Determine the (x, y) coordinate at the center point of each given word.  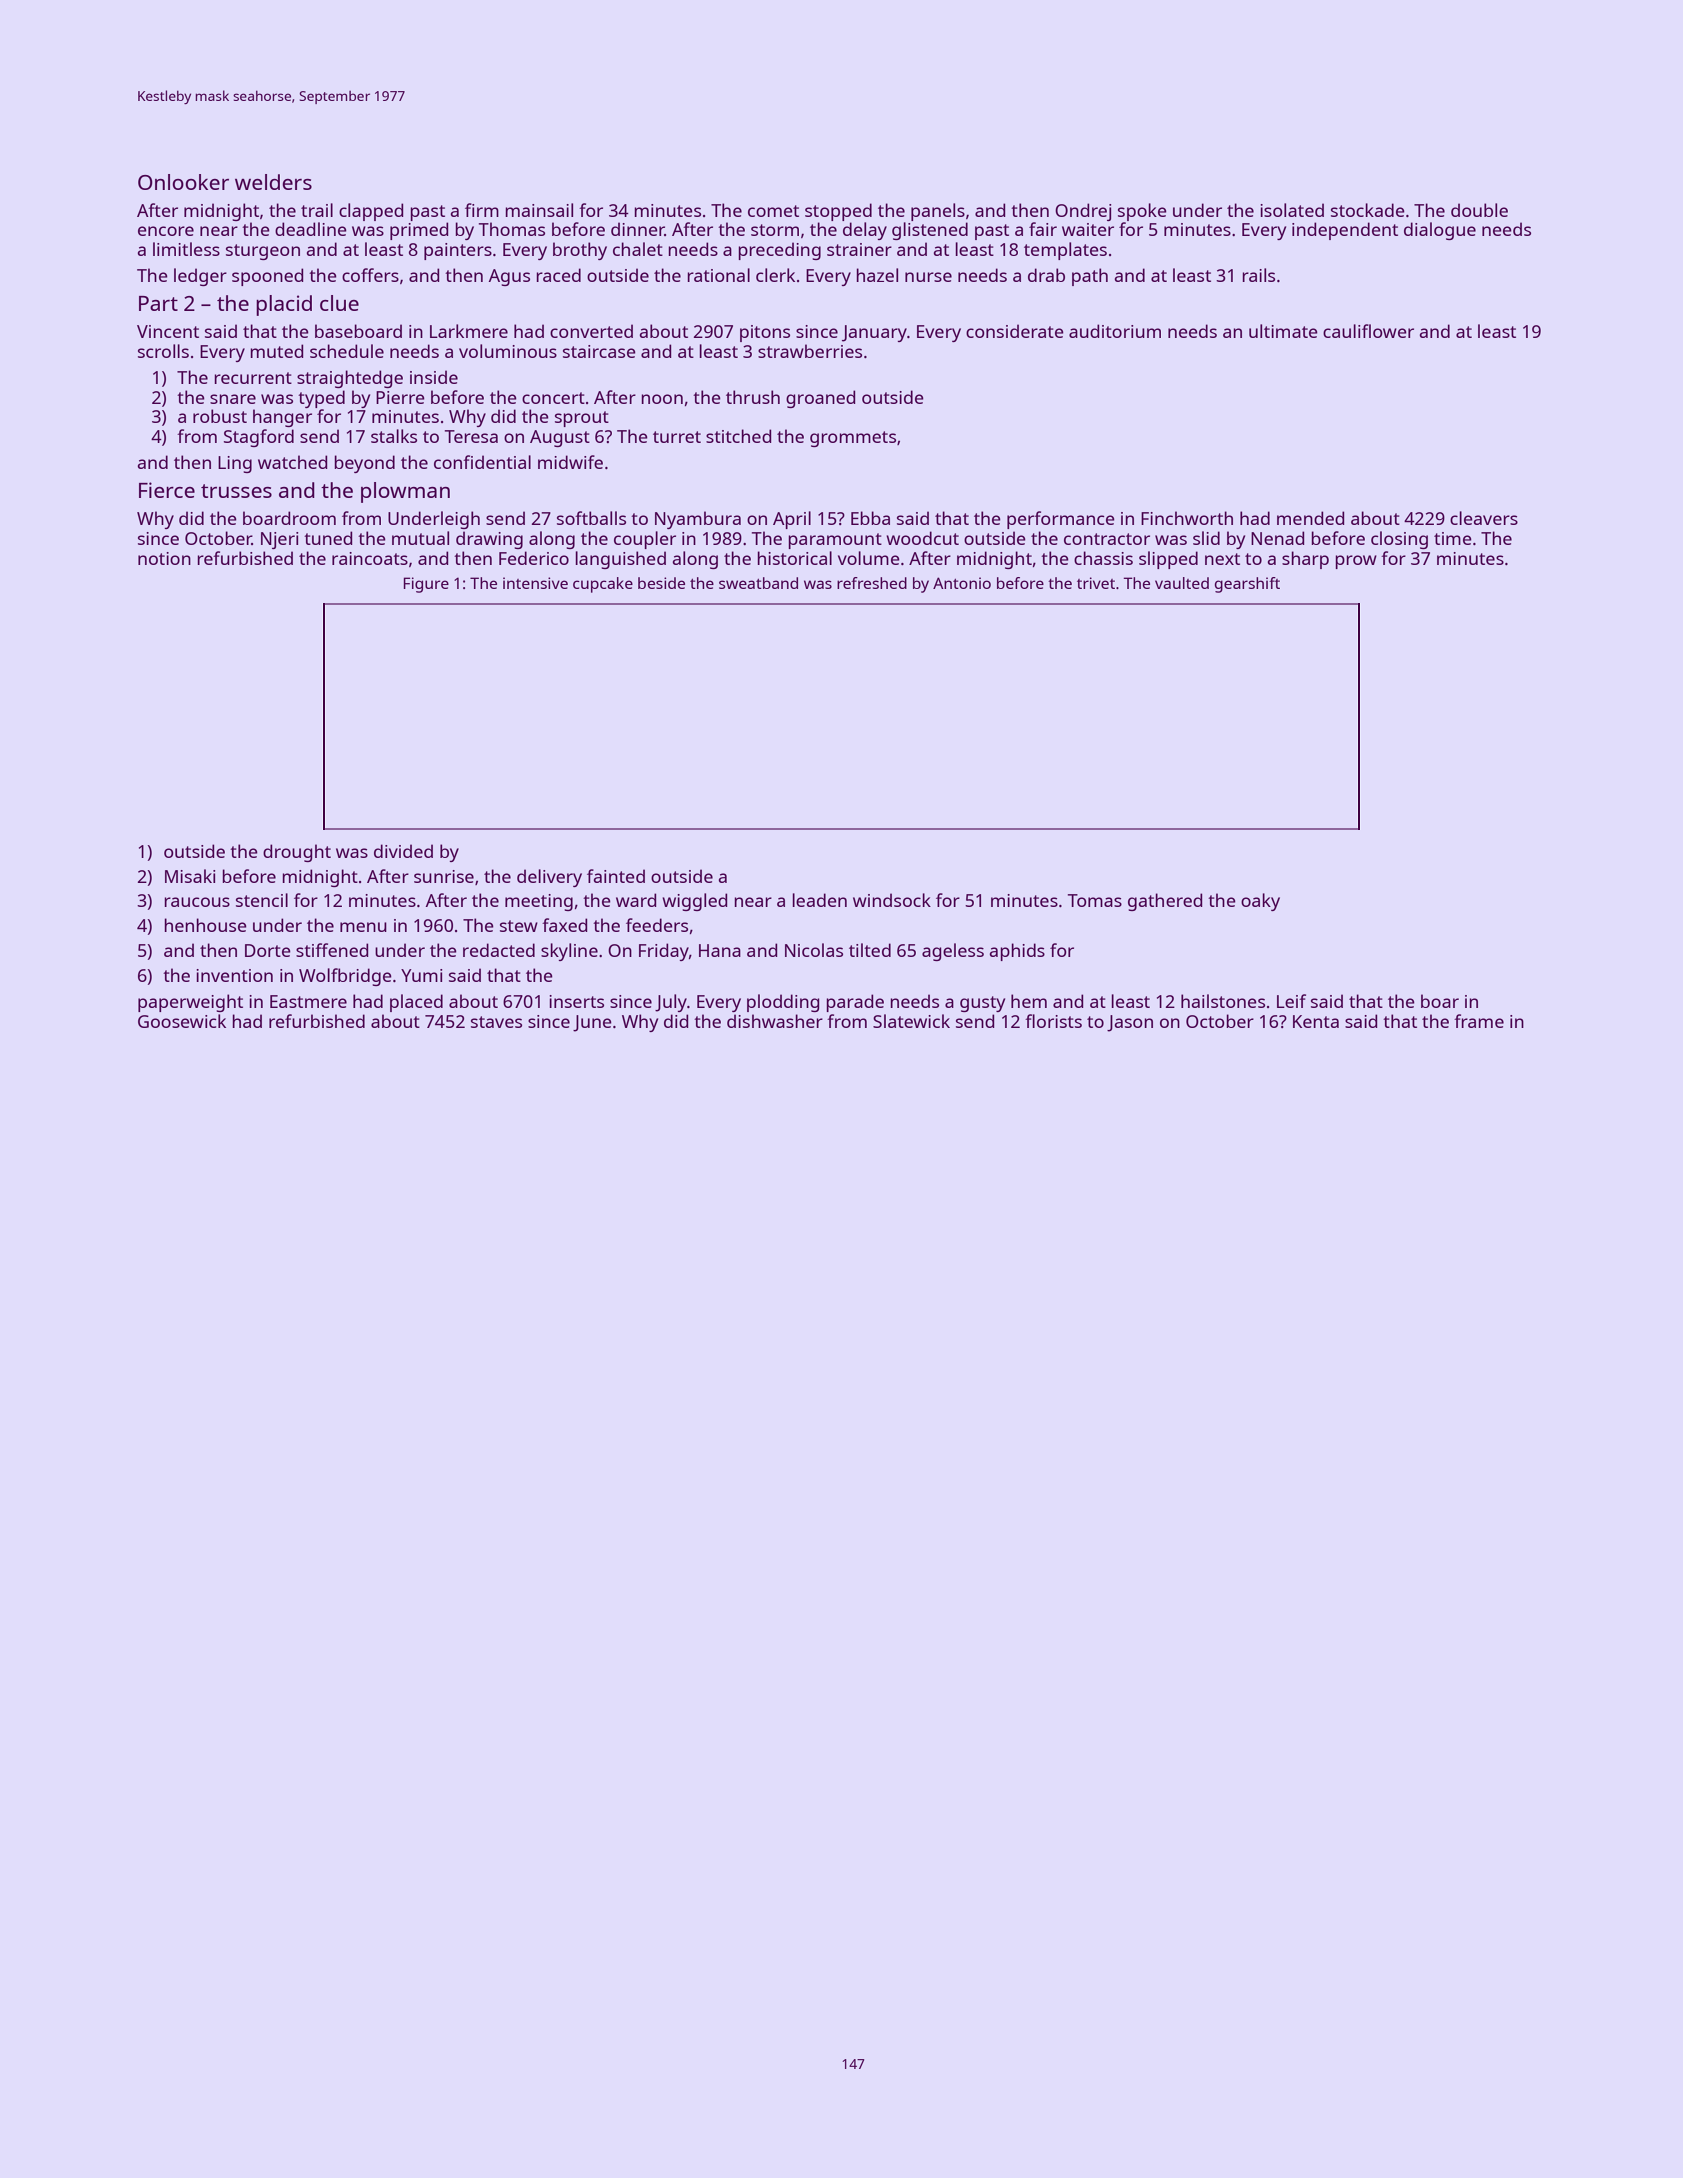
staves (496, 1022)
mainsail (539, 210)
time (1453, 538)
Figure (426, 585)
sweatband (758, 583)
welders (273, 182)
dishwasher (775, 1021)
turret (677, 437)
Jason (1130, 1023)
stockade (1368, 210)
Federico (534, 558)
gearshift (1247, 585)
